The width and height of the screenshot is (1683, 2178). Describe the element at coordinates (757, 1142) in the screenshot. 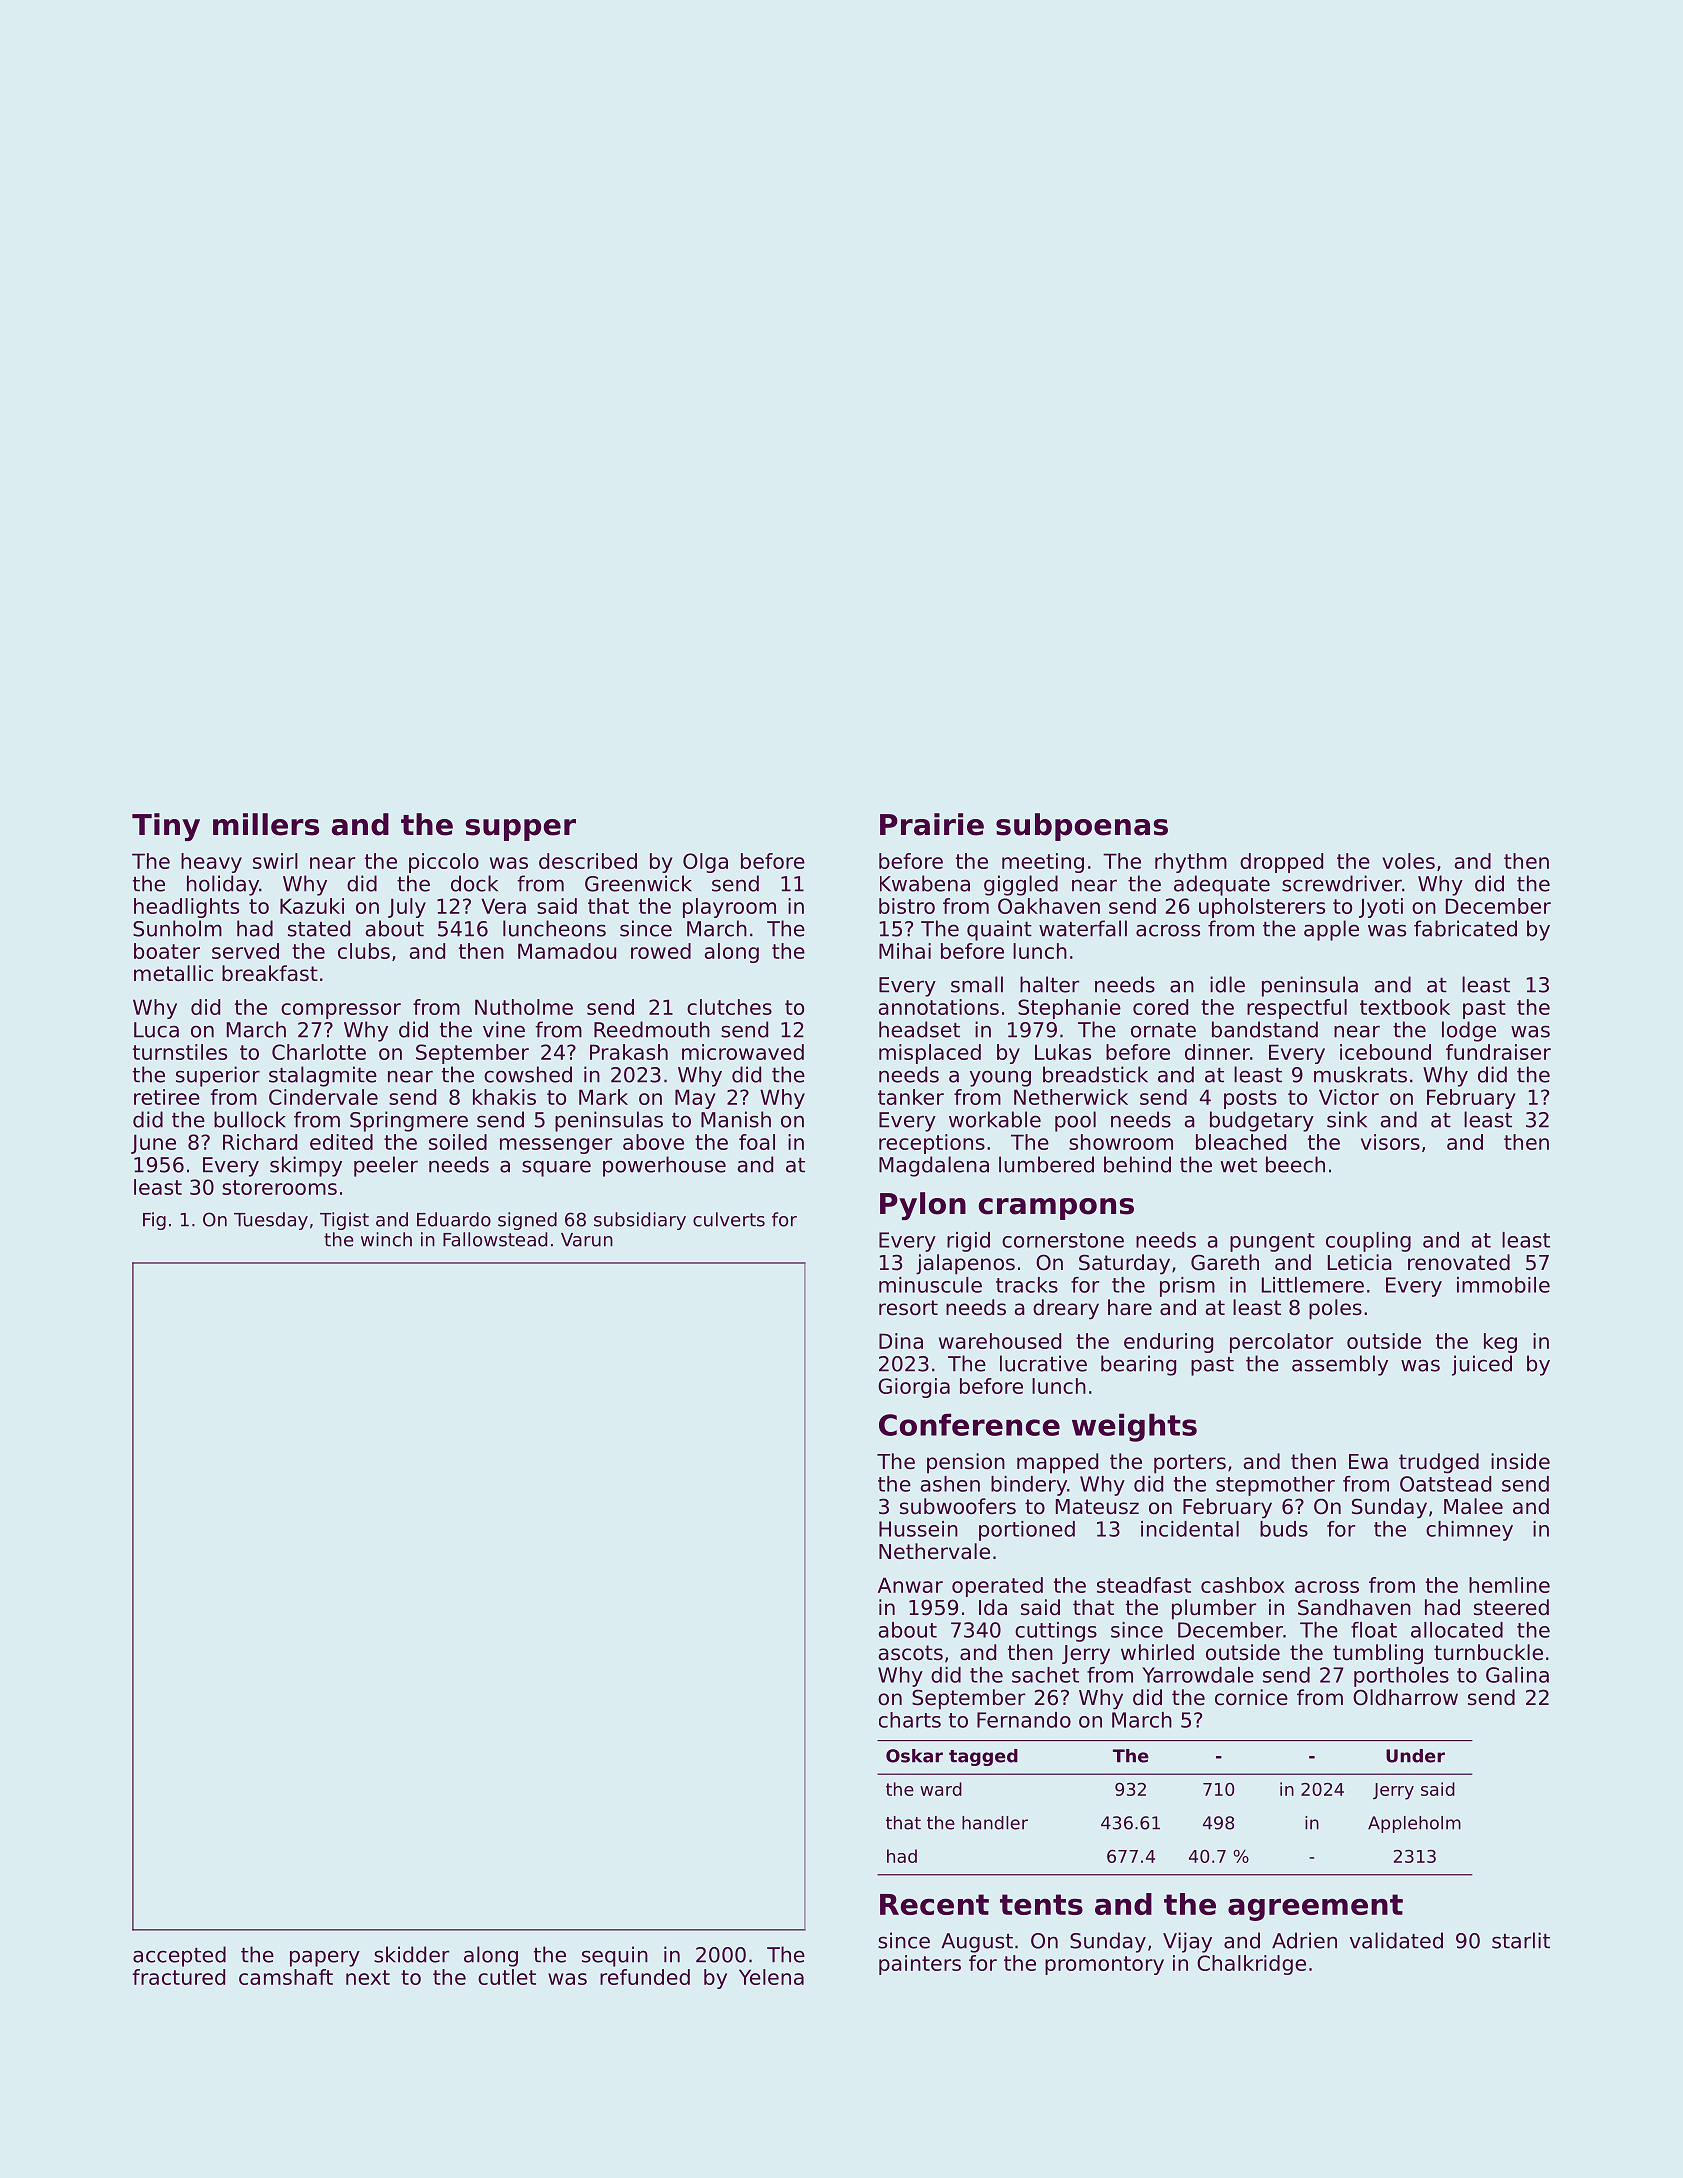

I see `foal` at that location.
